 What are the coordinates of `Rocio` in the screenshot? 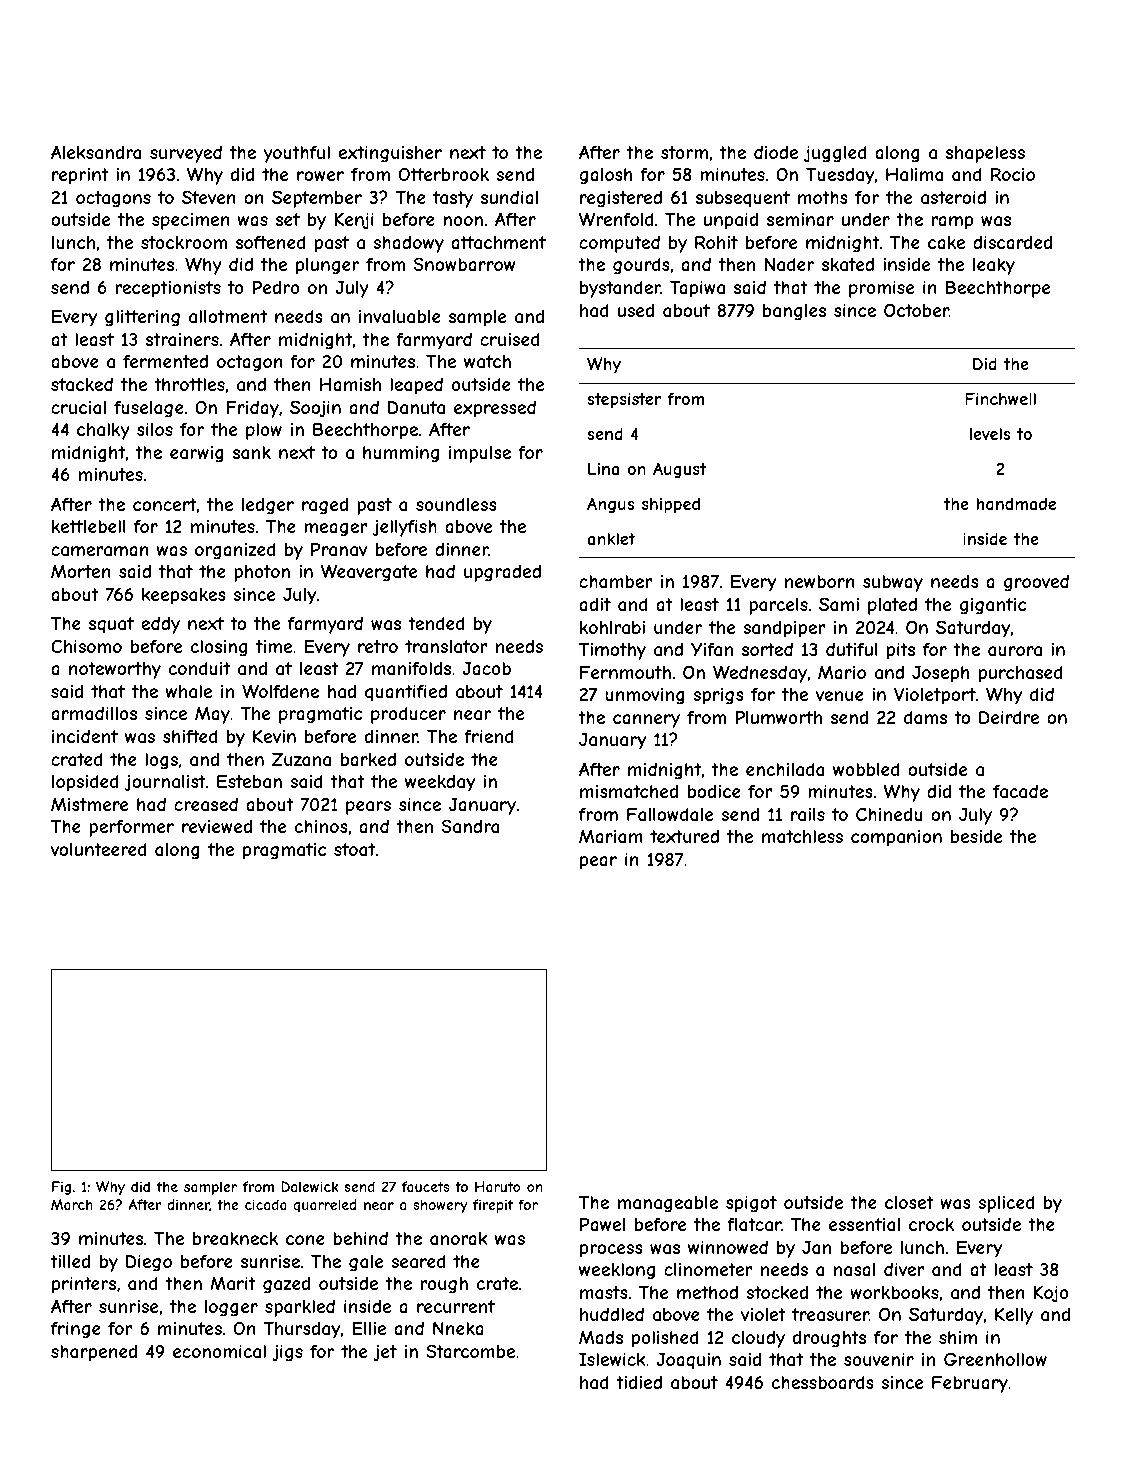 It's located at (1013, 174).
